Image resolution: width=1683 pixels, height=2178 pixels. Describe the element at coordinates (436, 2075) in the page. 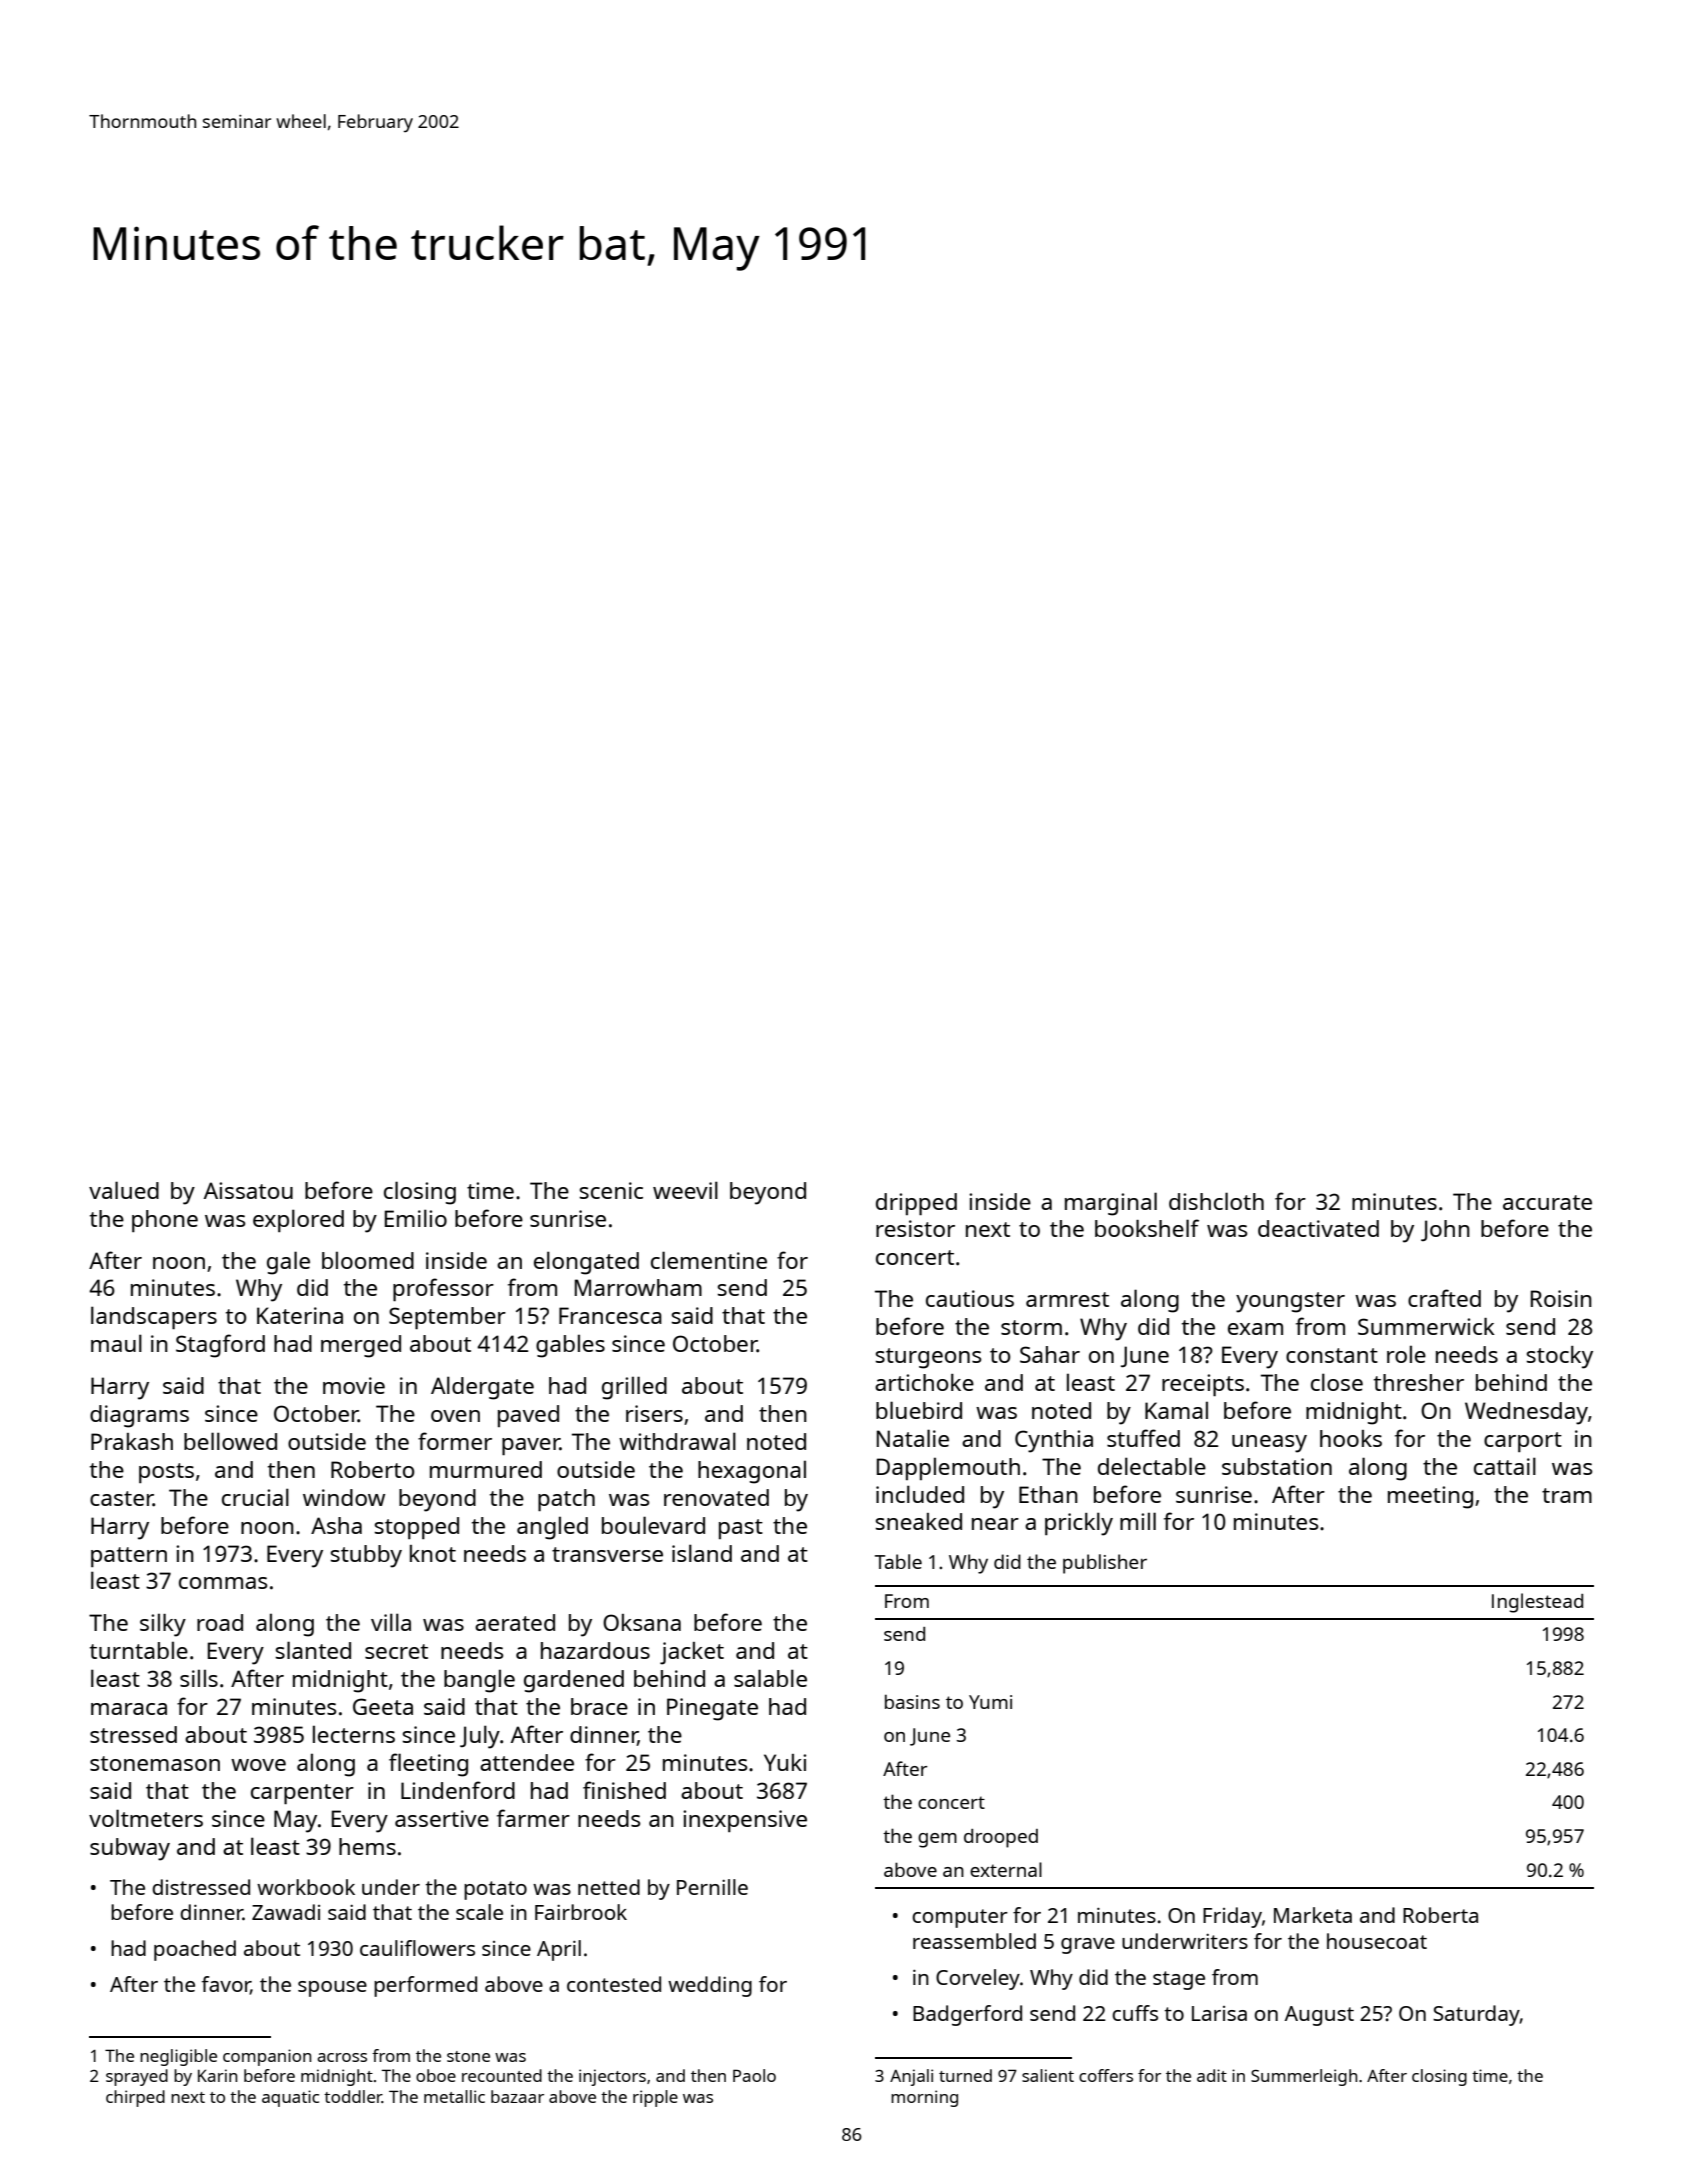

I see `oboe` at that location.
